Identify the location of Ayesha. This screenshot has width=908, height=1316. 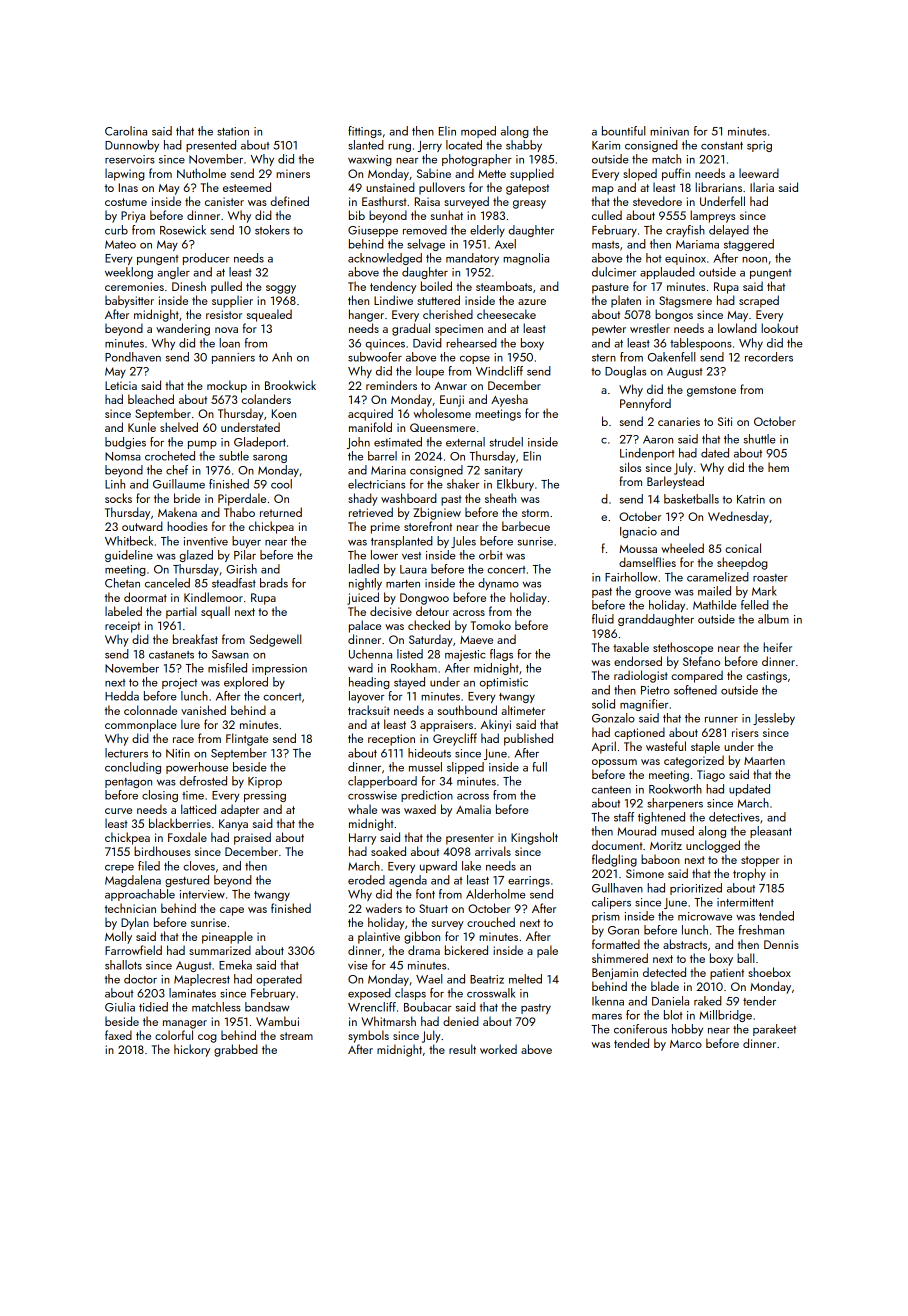
(509, 400).
